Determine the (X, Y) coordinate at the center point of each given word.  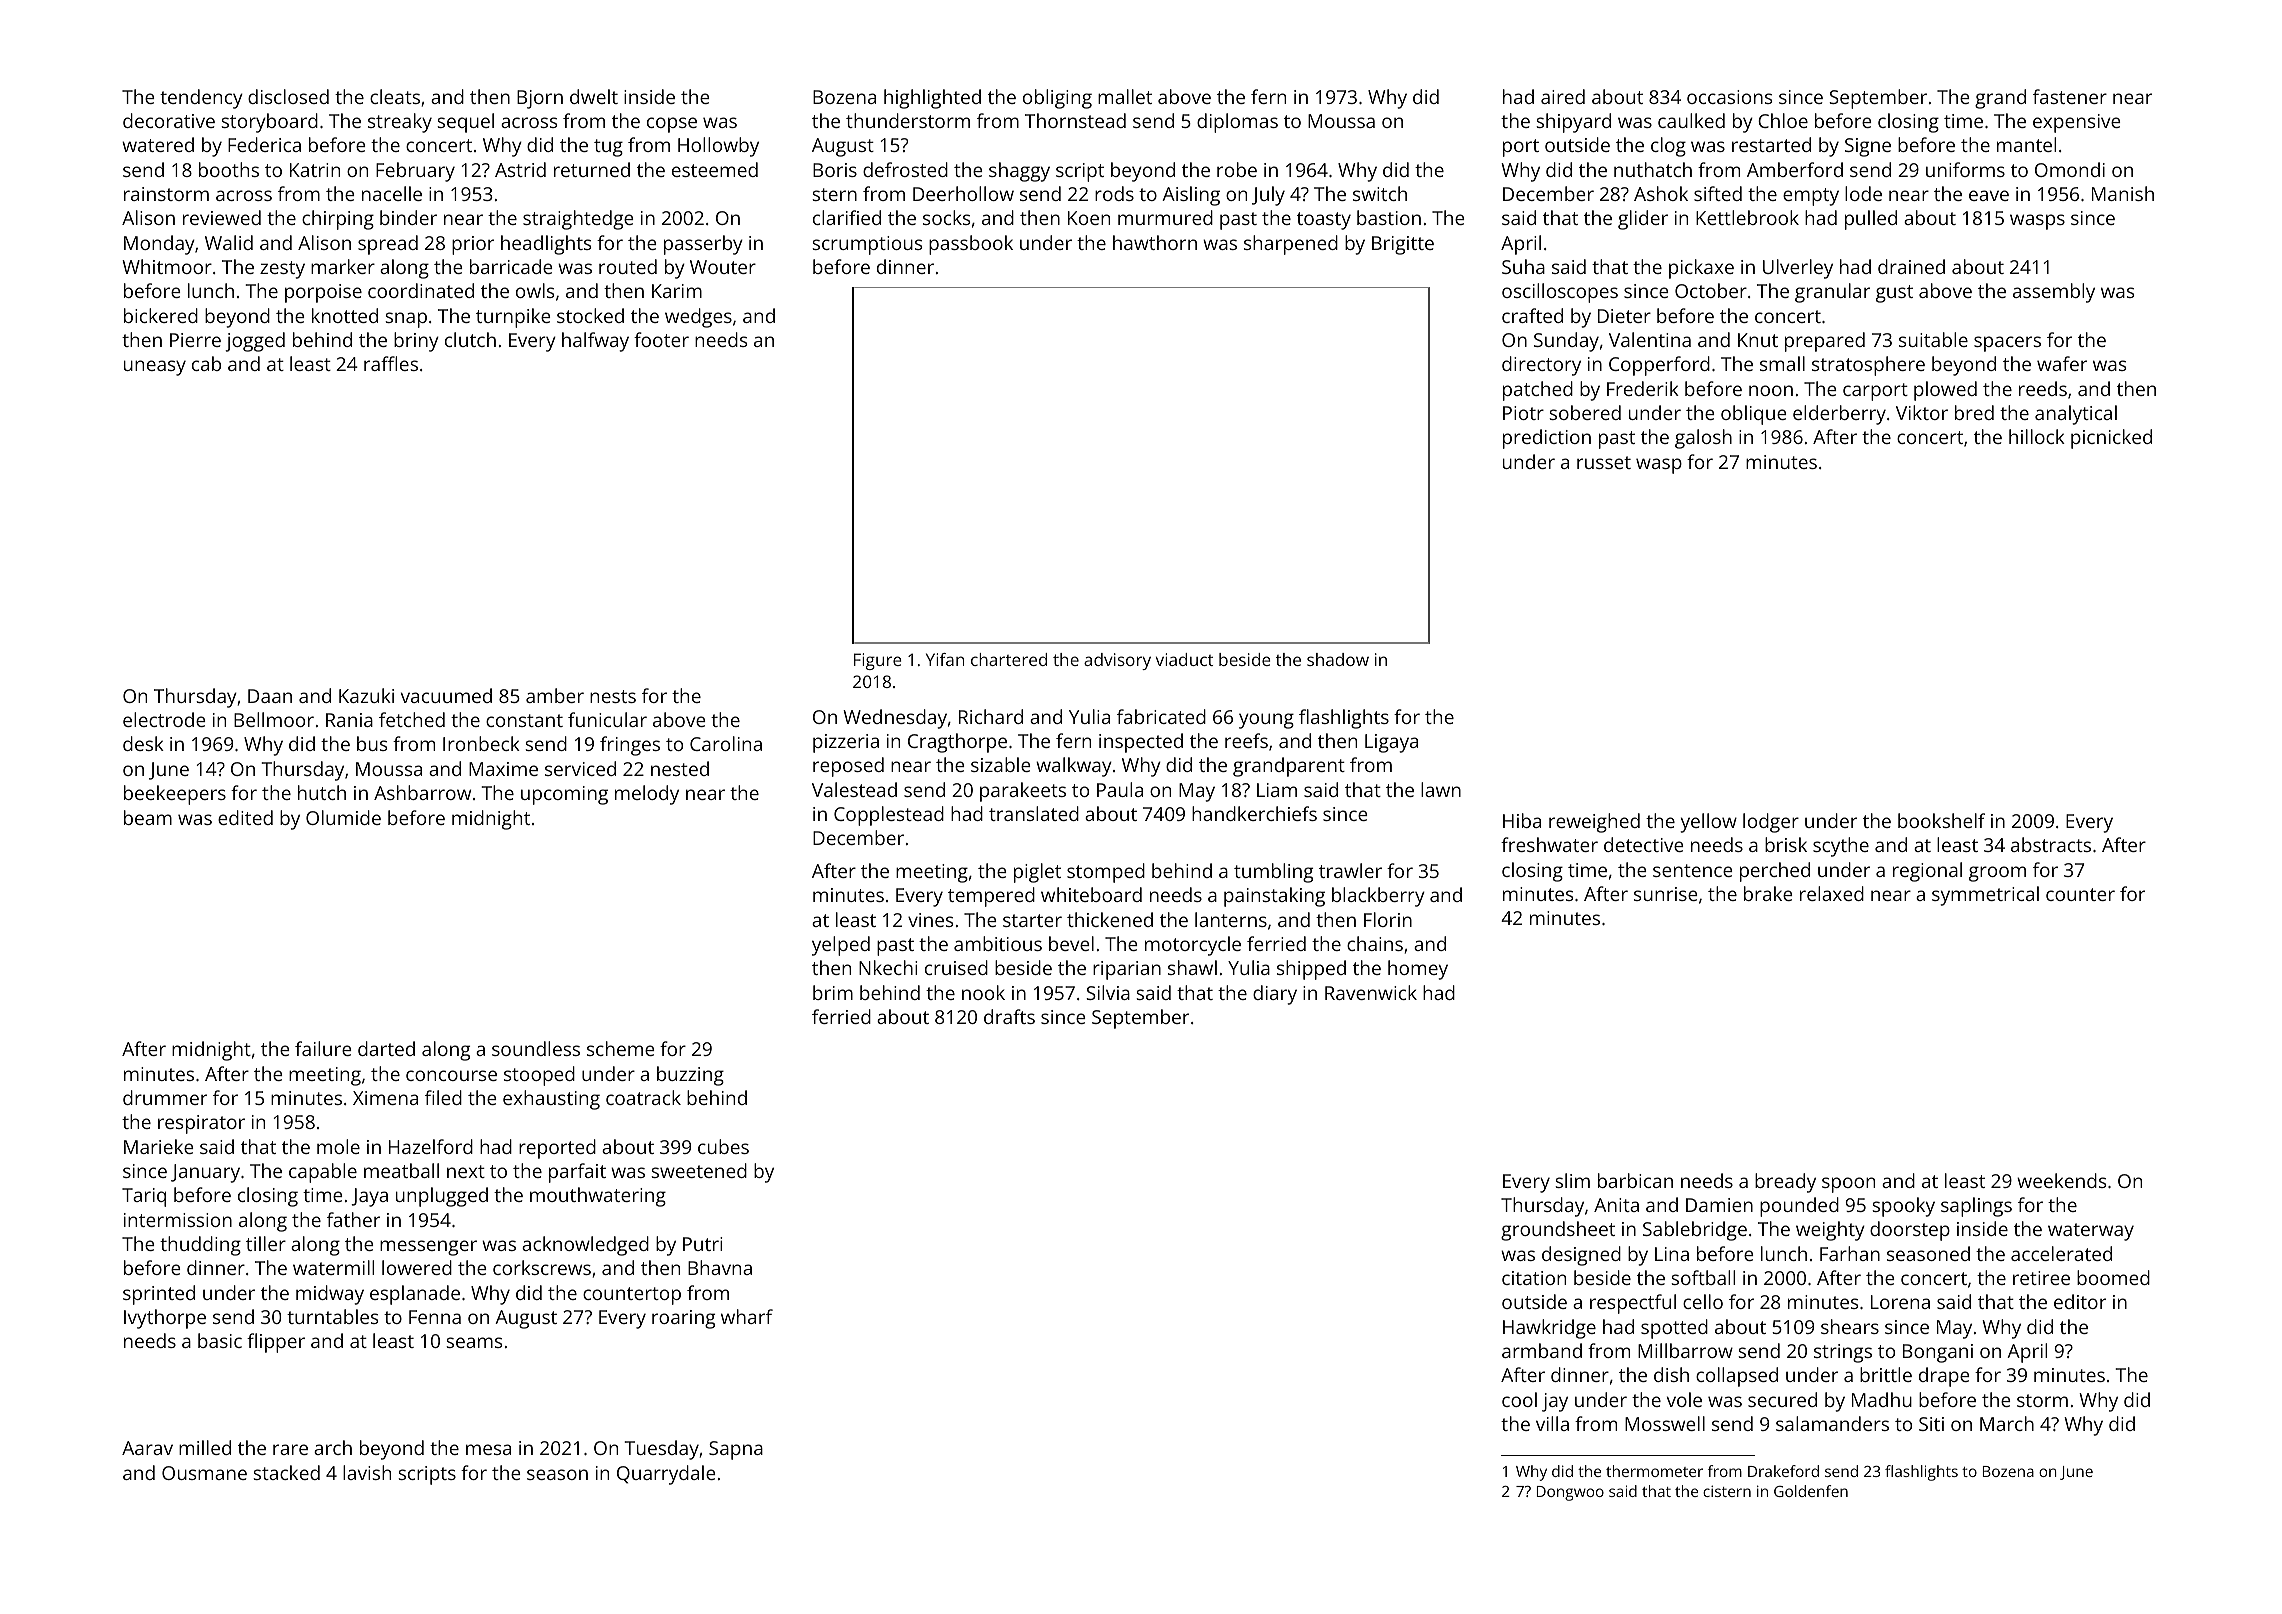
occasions (1729, 97)
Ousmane (204, 1473)
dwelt (594, 96)
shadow (1338, 659)
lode (1863, 193)
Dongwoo (1570, 1493)
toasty (1324, 221)
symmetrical (1985, 896)
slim (1573, 1180)
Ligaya (1391, 743)
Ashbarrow (422, 792)
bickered (161, 315)
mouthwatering (598, 1197)
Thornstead (1075, 120)
